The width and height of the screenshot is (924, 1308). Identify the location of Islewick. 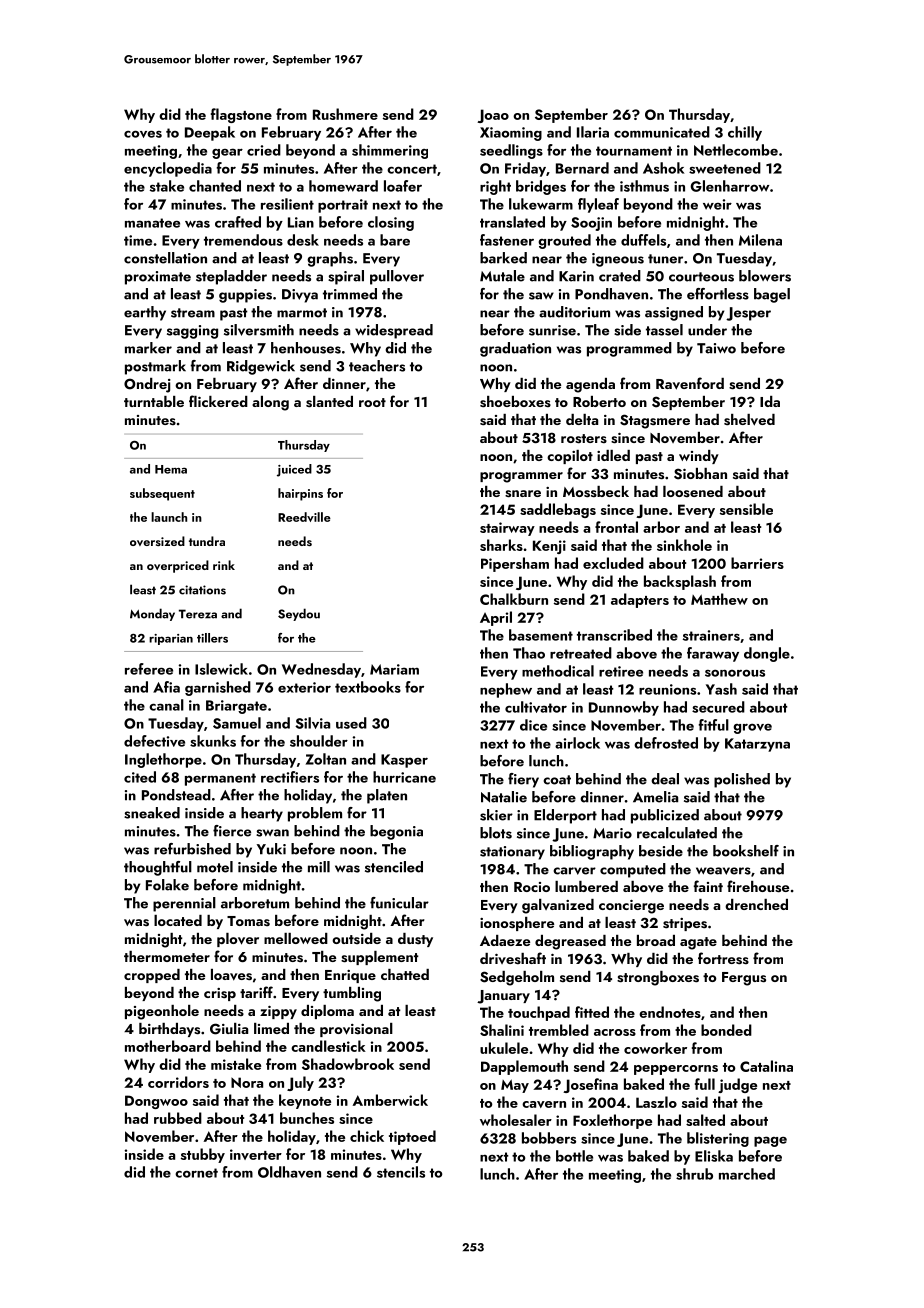
(221, 669).
